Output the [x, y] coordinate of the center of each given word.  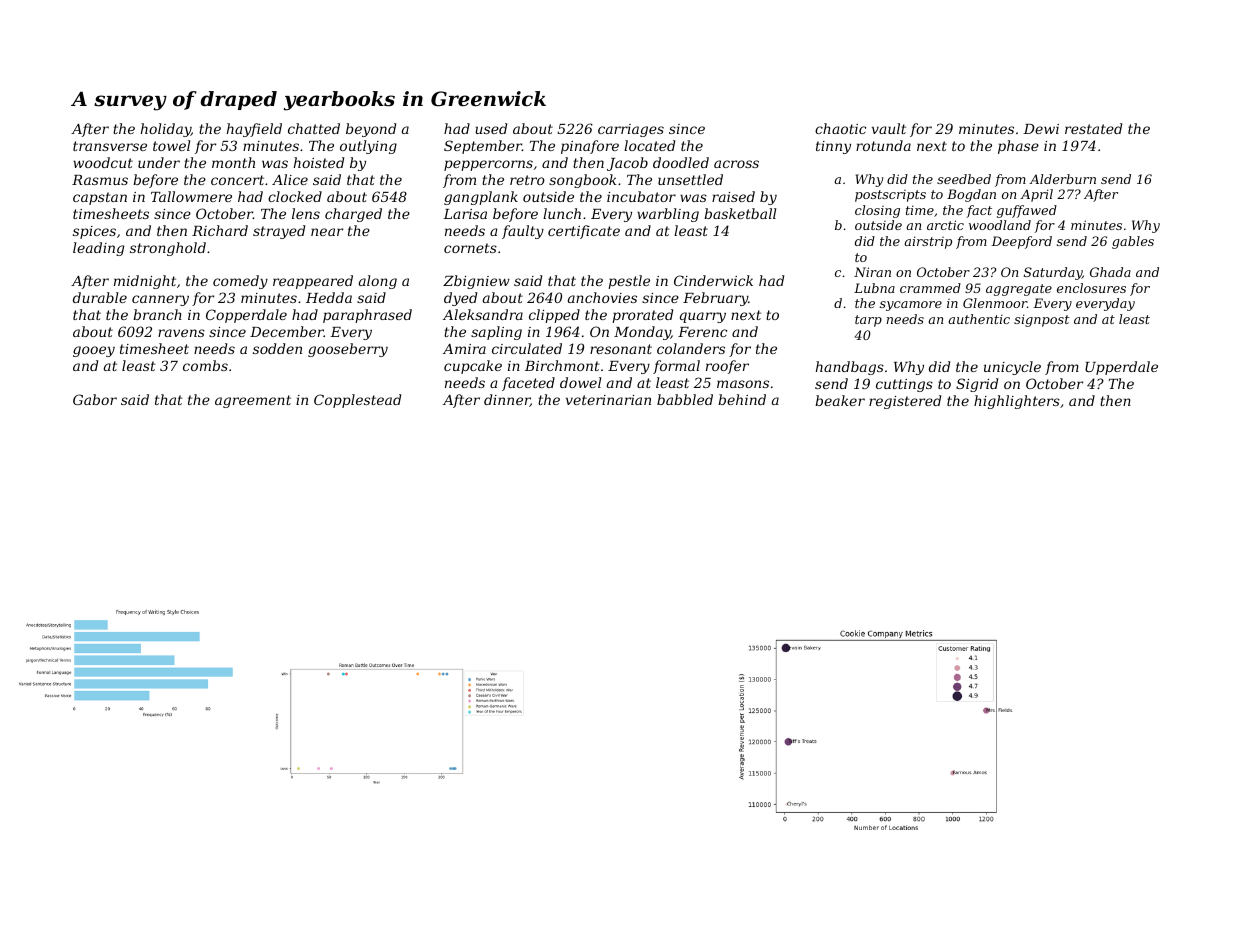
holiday [166, 130]
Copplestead [357, 401]
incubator [641, 196]
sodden [277, 348]
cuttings [904, 385]
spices [94, 232]
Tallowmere [191, 196]
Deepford [1021, 242]
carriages [631, 130]
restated [1093, 128]
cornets [470, 248]
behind [742, 399]
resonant [621, 349]
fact [979, 211]
